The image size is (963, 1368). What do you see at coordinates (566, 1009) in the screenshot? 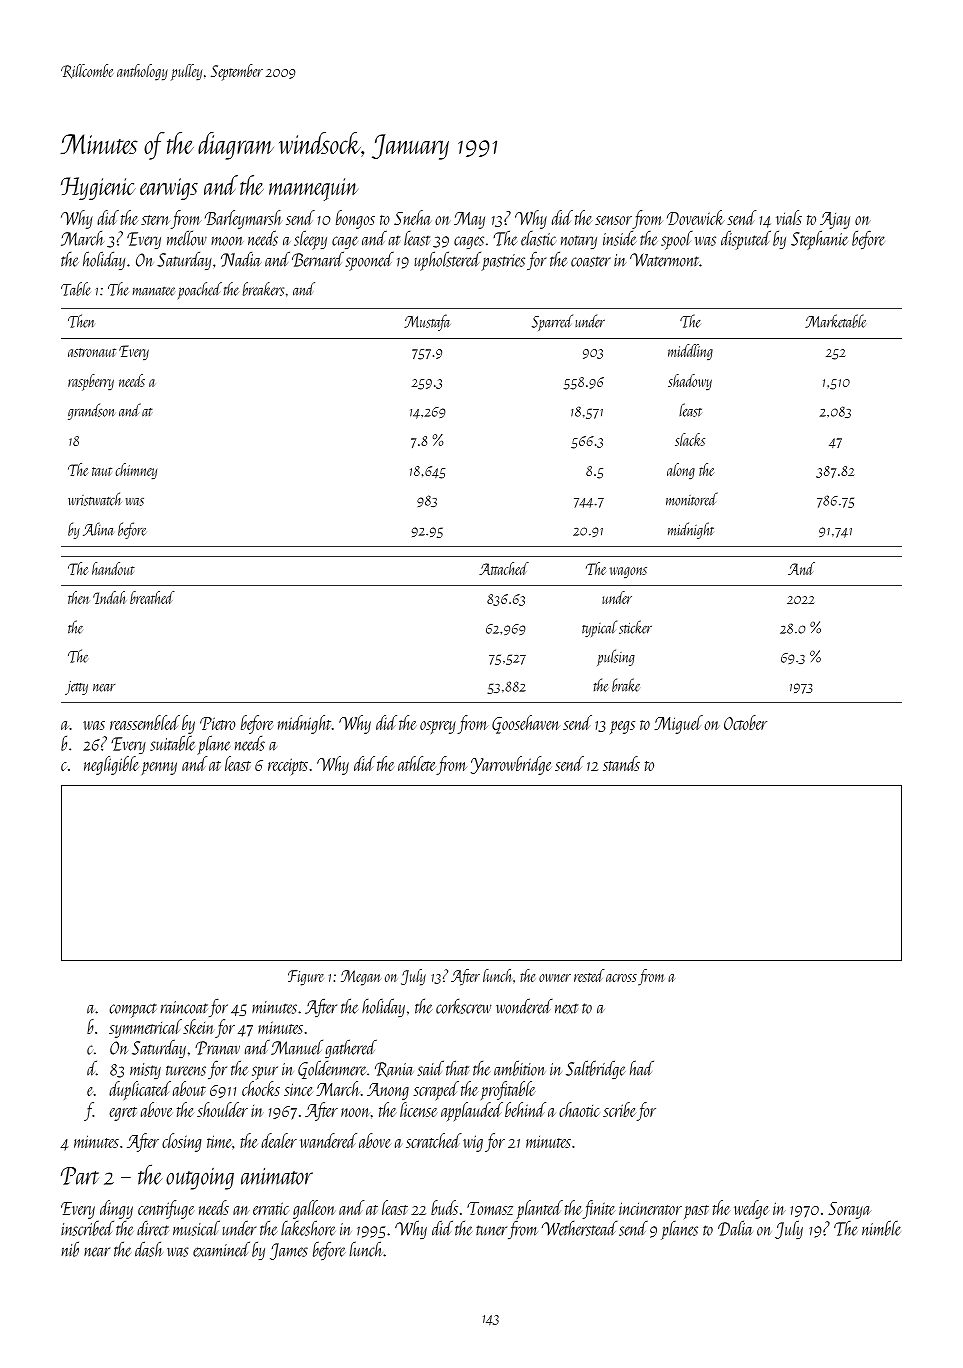
I see `next` at bounding box center [566, 1009].
